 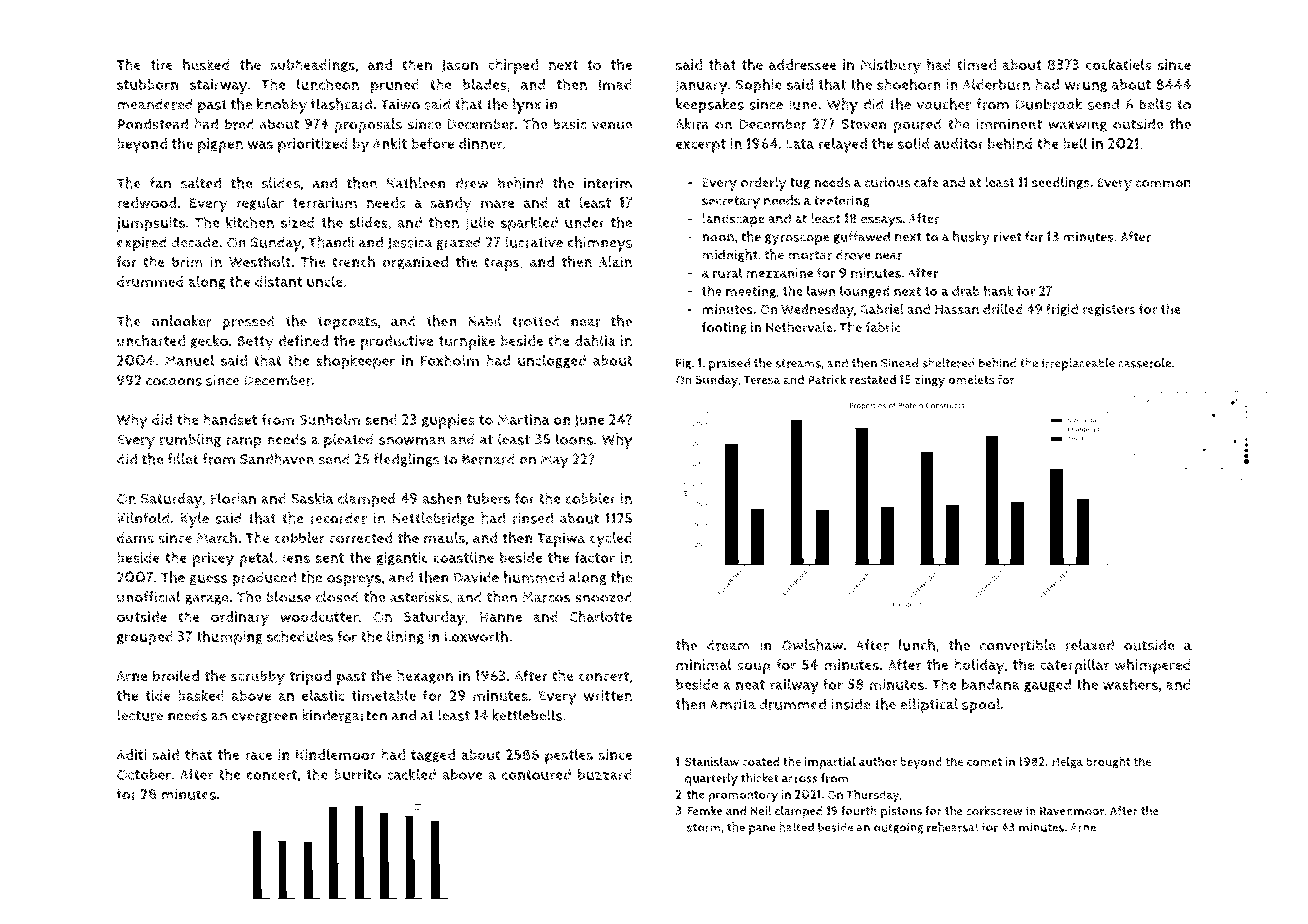 What do you see at coordinates (330, 419) in the screenshot?
I see `Sunholm` at bounding box center [330, 419].
